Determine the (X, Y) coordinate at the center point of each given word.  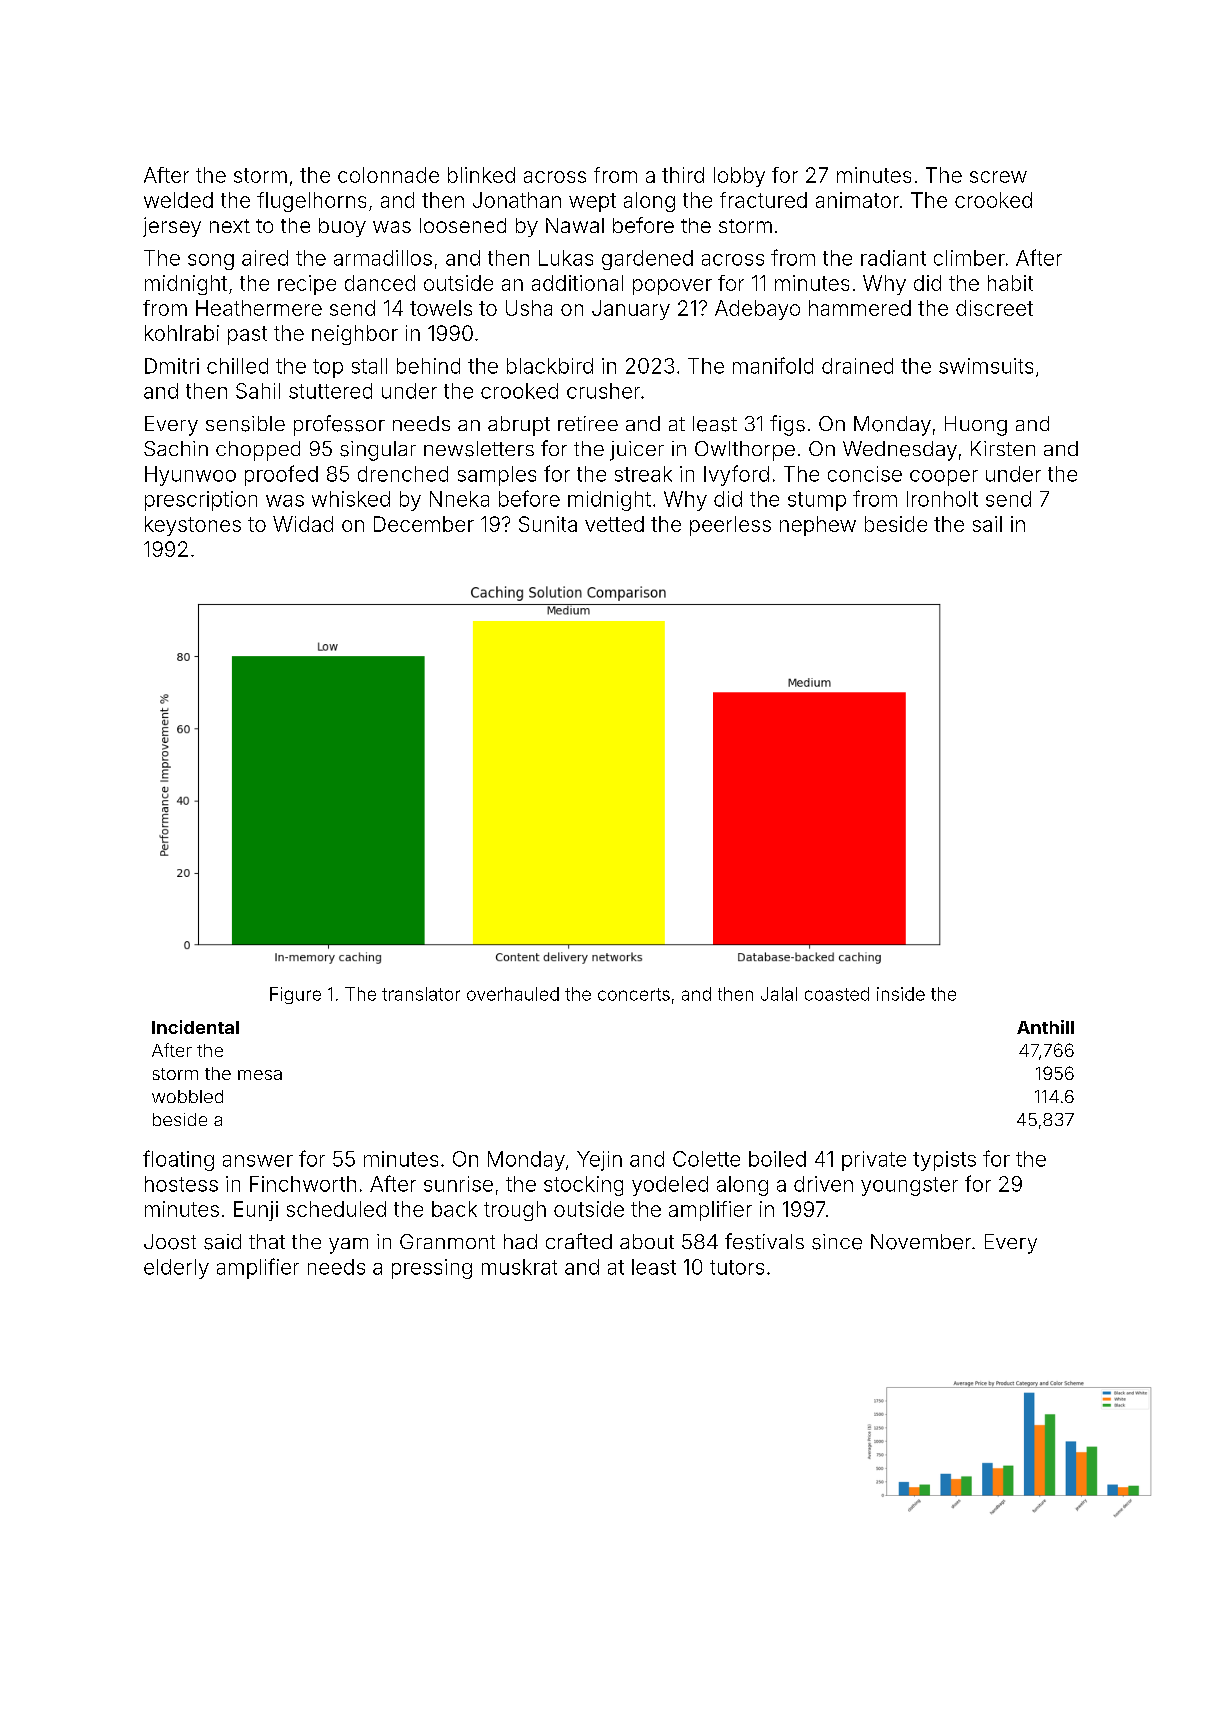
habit (1010, 283)
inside (901, 994)
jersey (172, 227)
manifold (773, 365)
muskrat (519, 1267)
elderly (176, 1269)
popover (672, 287)
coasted (837, 994)
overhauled (513, 994)
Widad (303, 524)
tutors (737, 1267)
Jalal (779, 994)
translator (421, 994)
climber (969, 258)
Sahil (258, 391)
